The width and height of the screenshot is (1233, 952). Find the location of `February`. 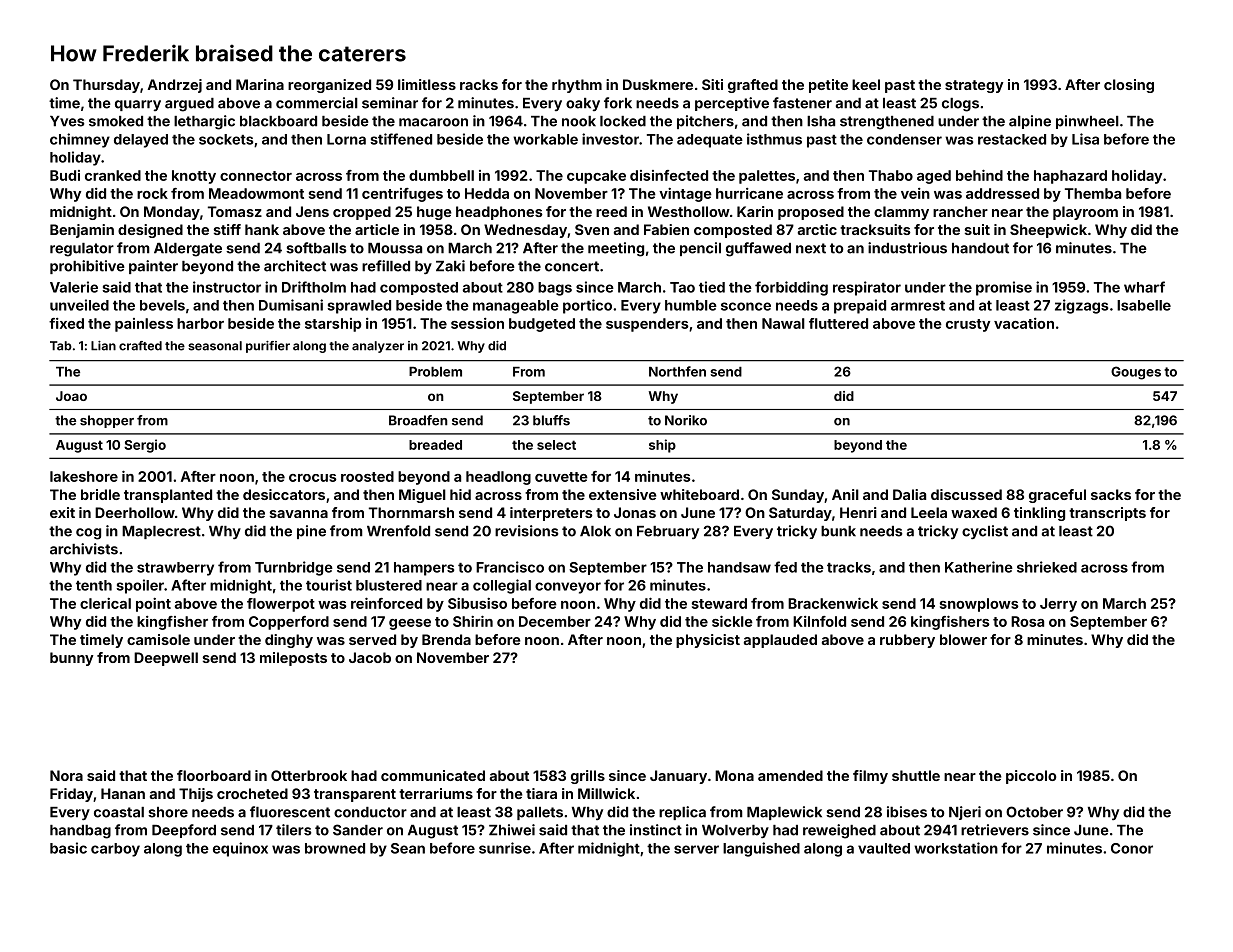

February is located at coordinates (668, 532).
